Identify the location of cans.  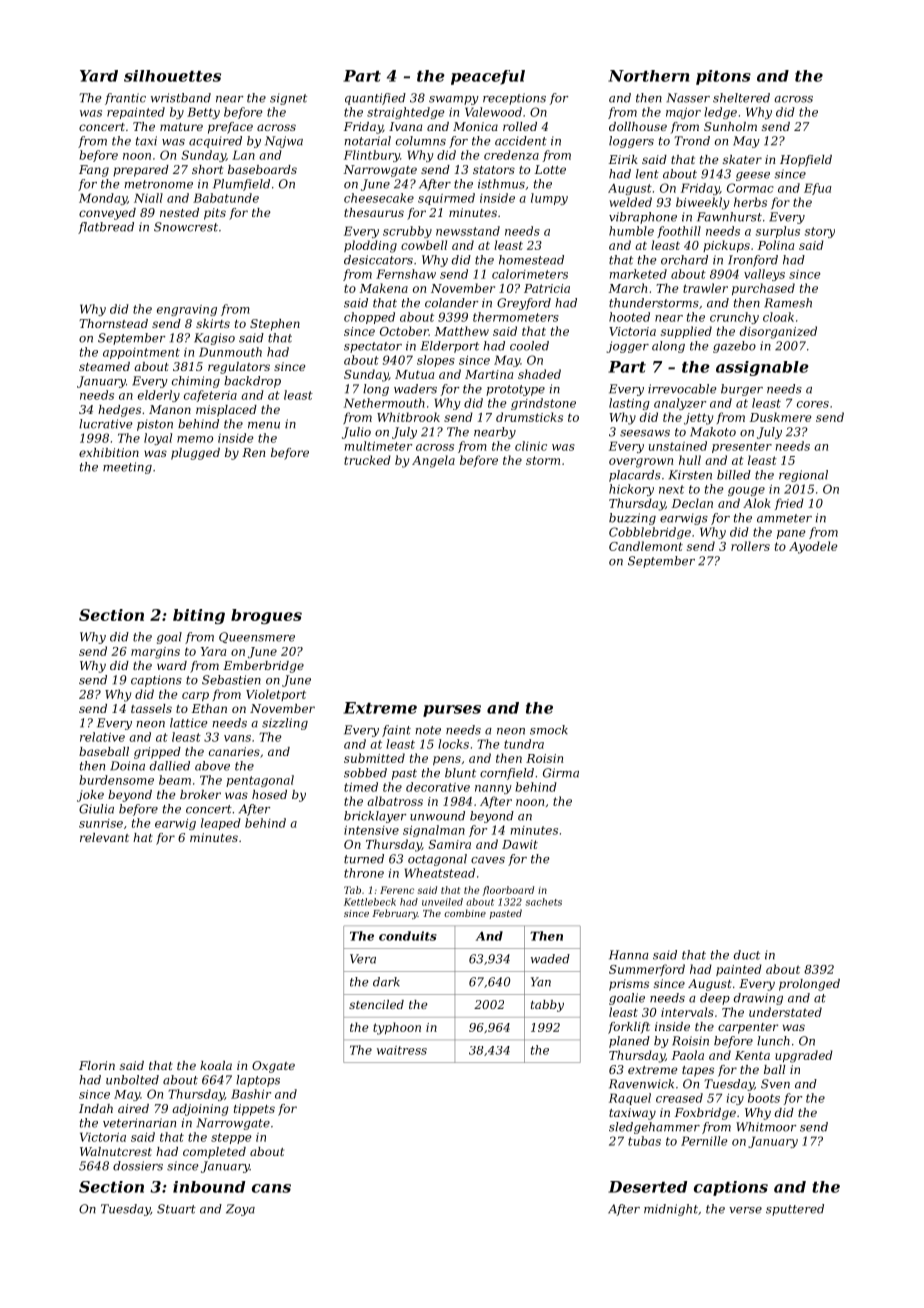
(271, 1188).
